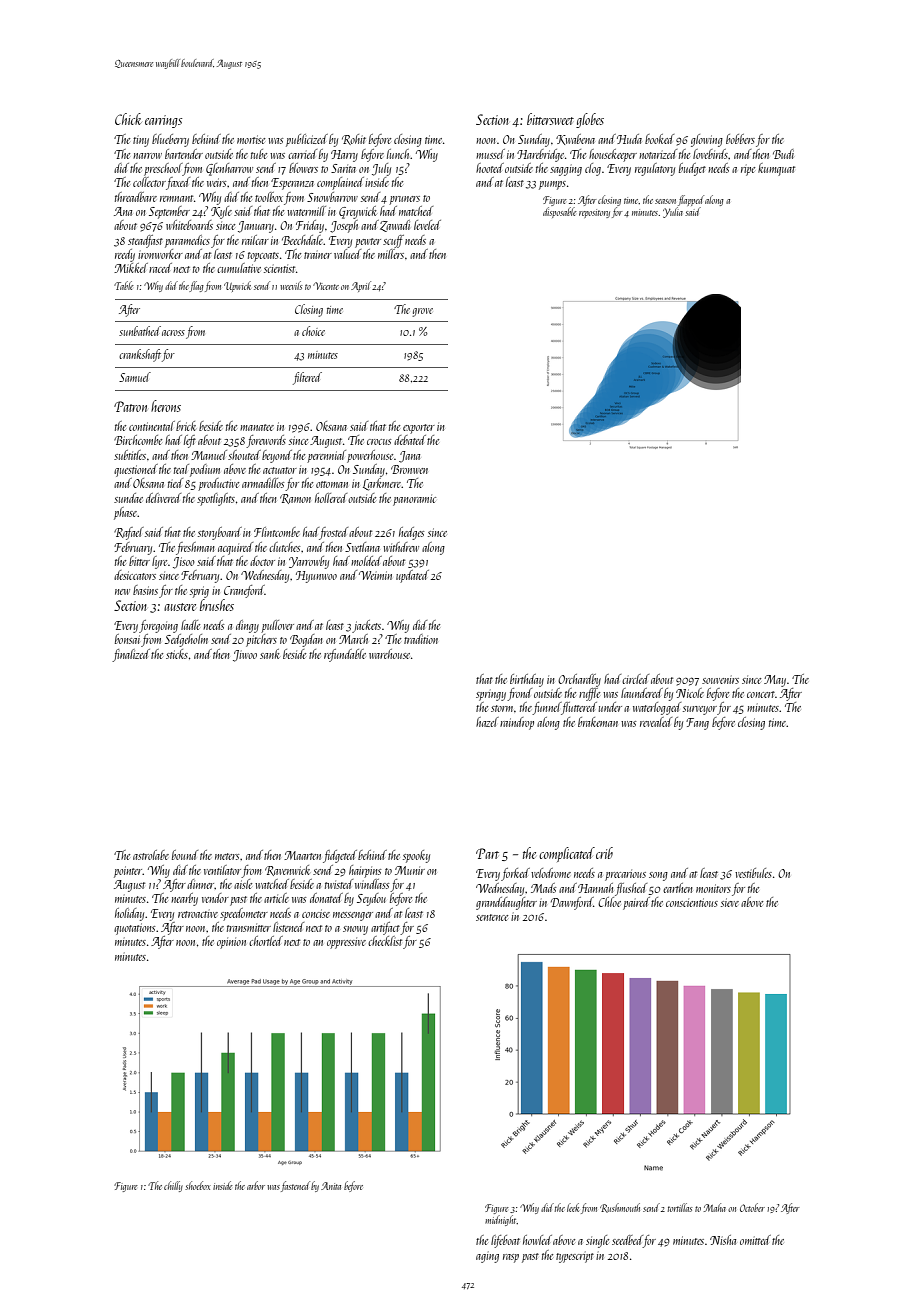  What do you see at coordinates (776, 169) in the screenshot?
I see `kumquat` at bounding box center [776, 169].
